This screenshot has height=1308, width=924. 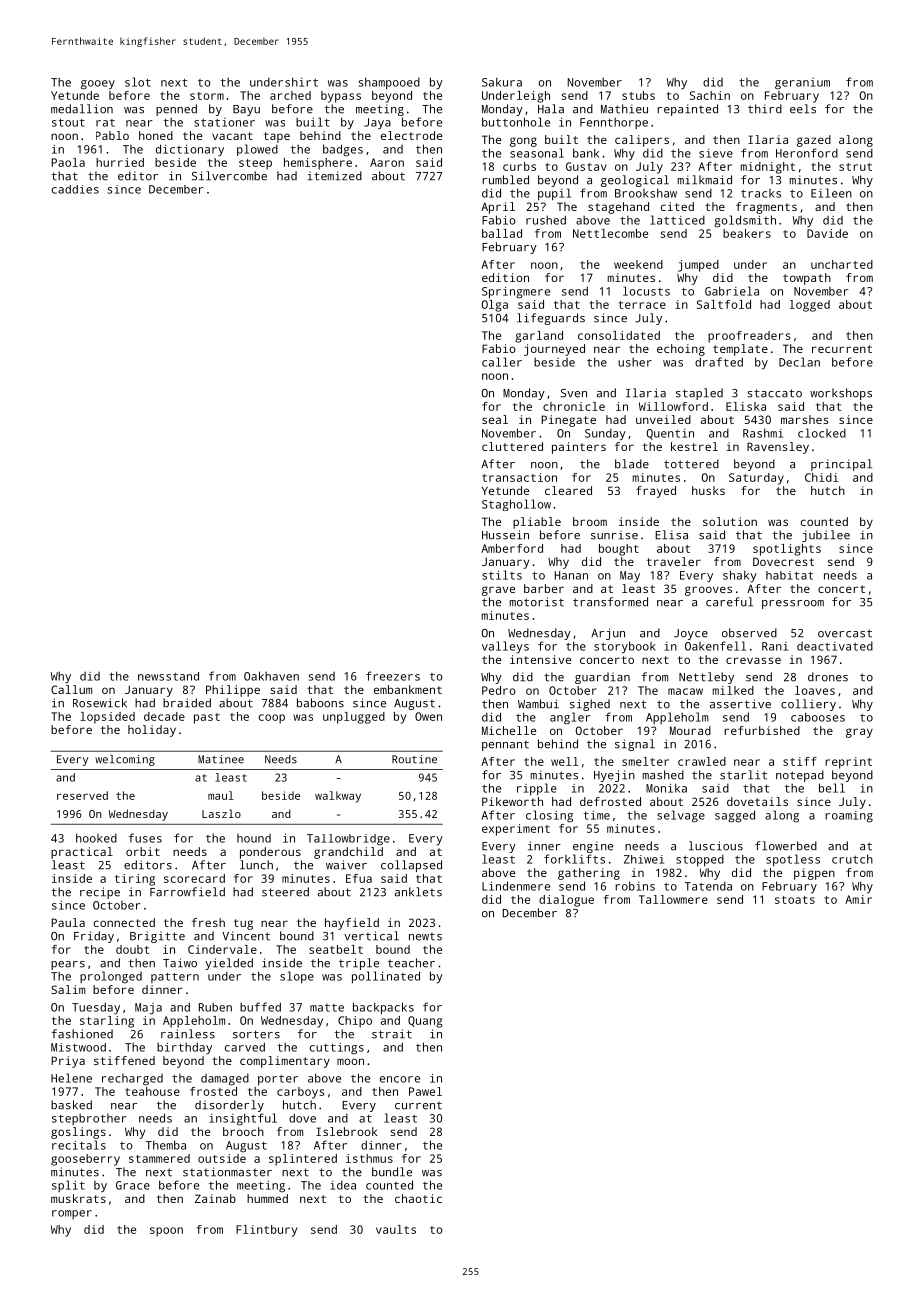 I want to click on Silvercombe, so click(x=229, y=176).
